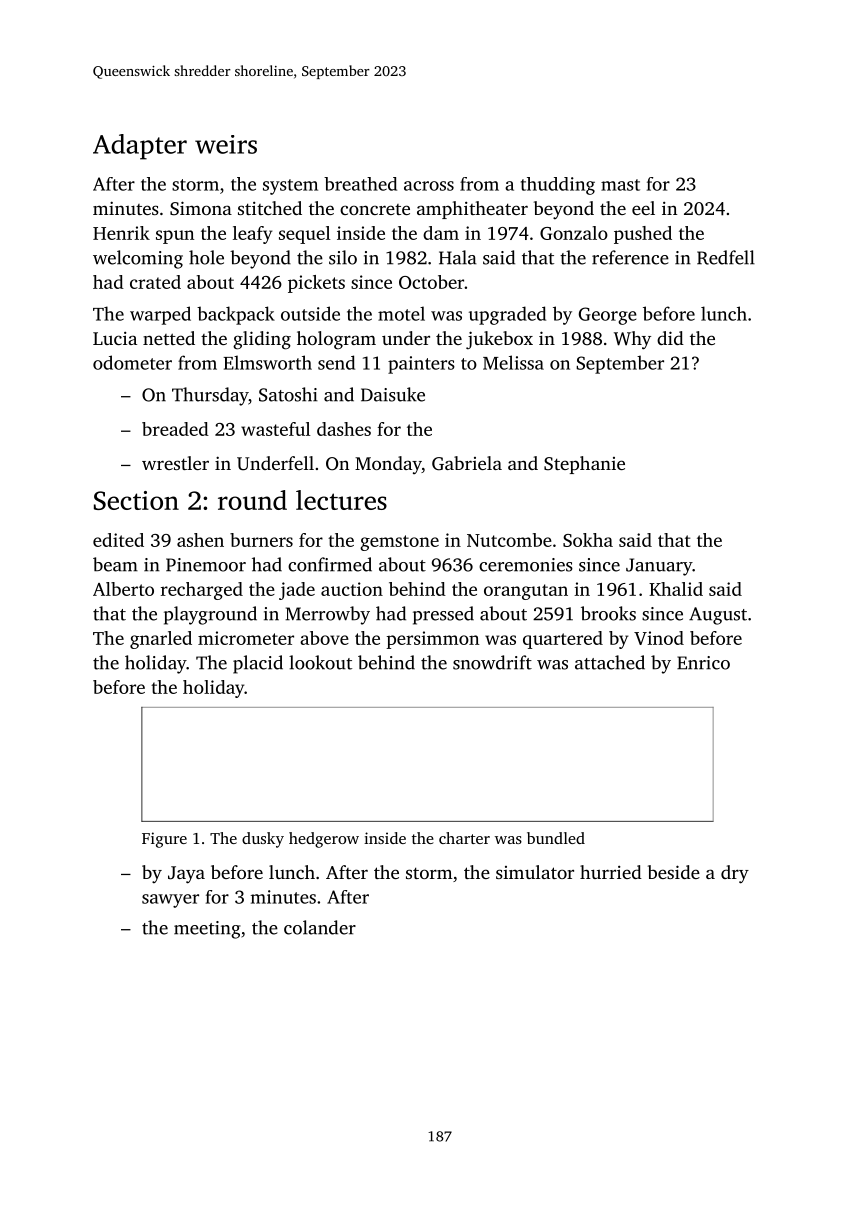  Describe the element at coordinates (336, 362) in the screenshot. I see `send` at that location.
